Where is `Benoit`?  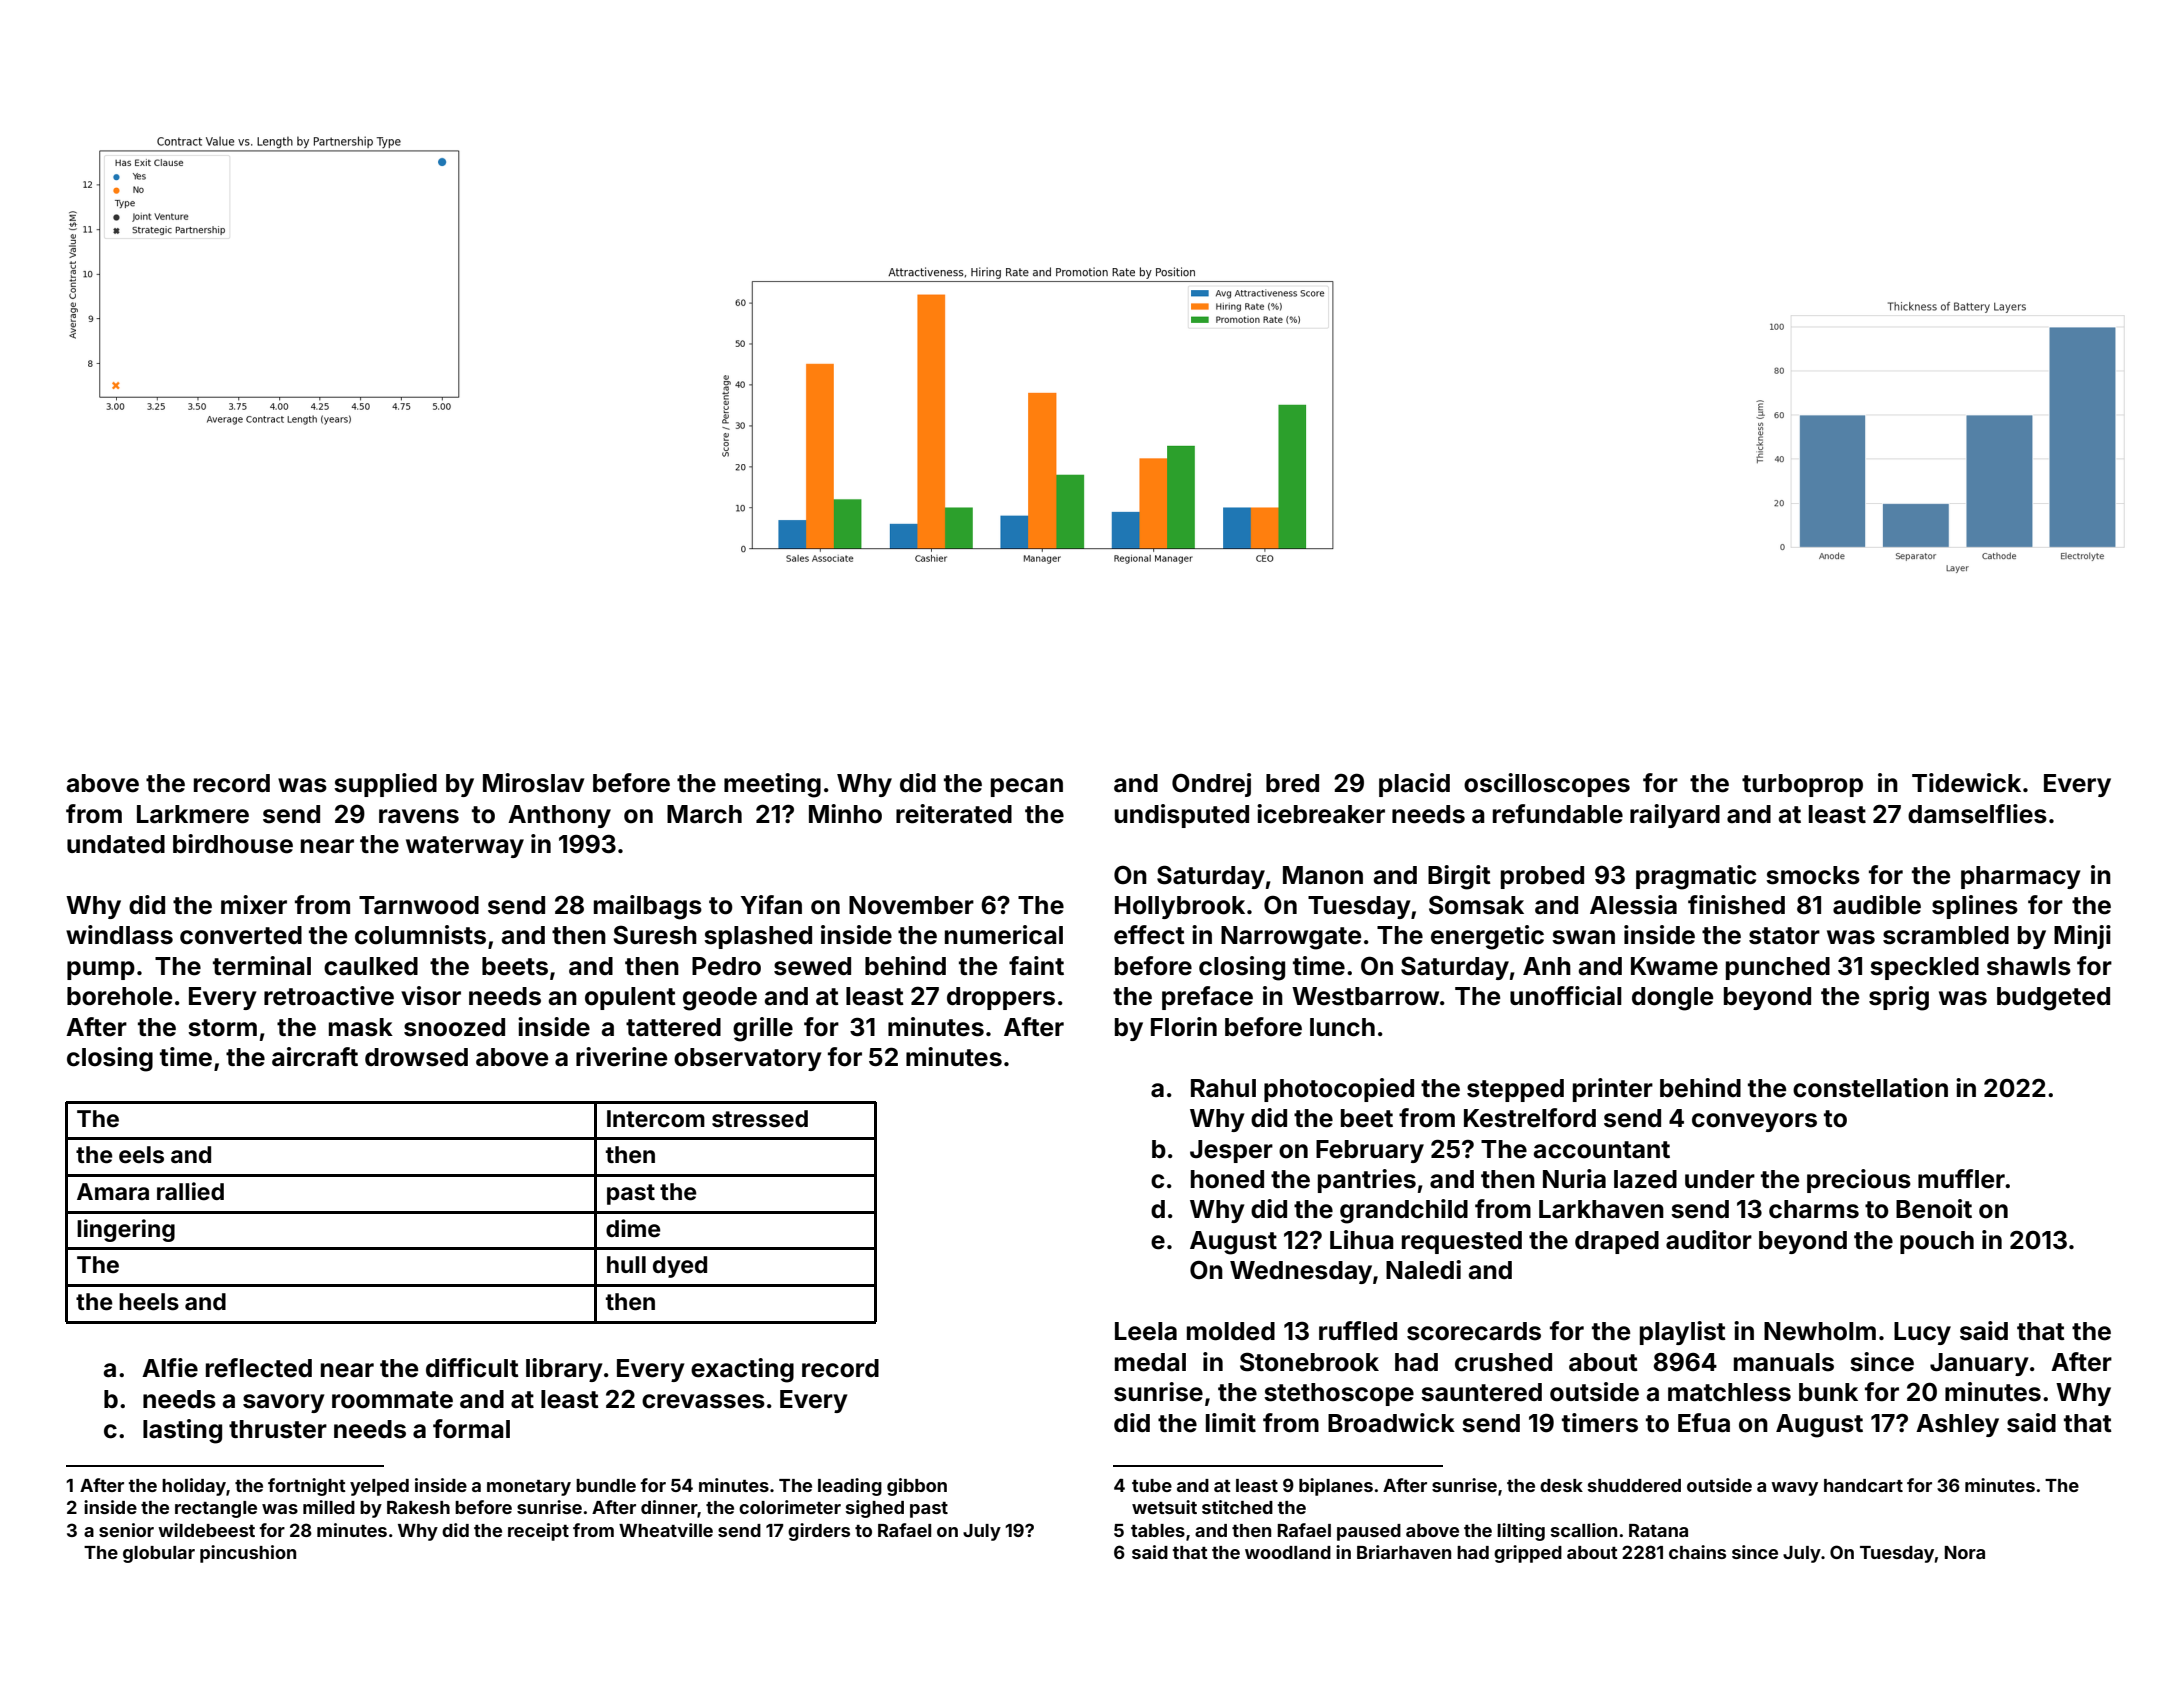
Benoit is located at coordinates (1934, 1209).
